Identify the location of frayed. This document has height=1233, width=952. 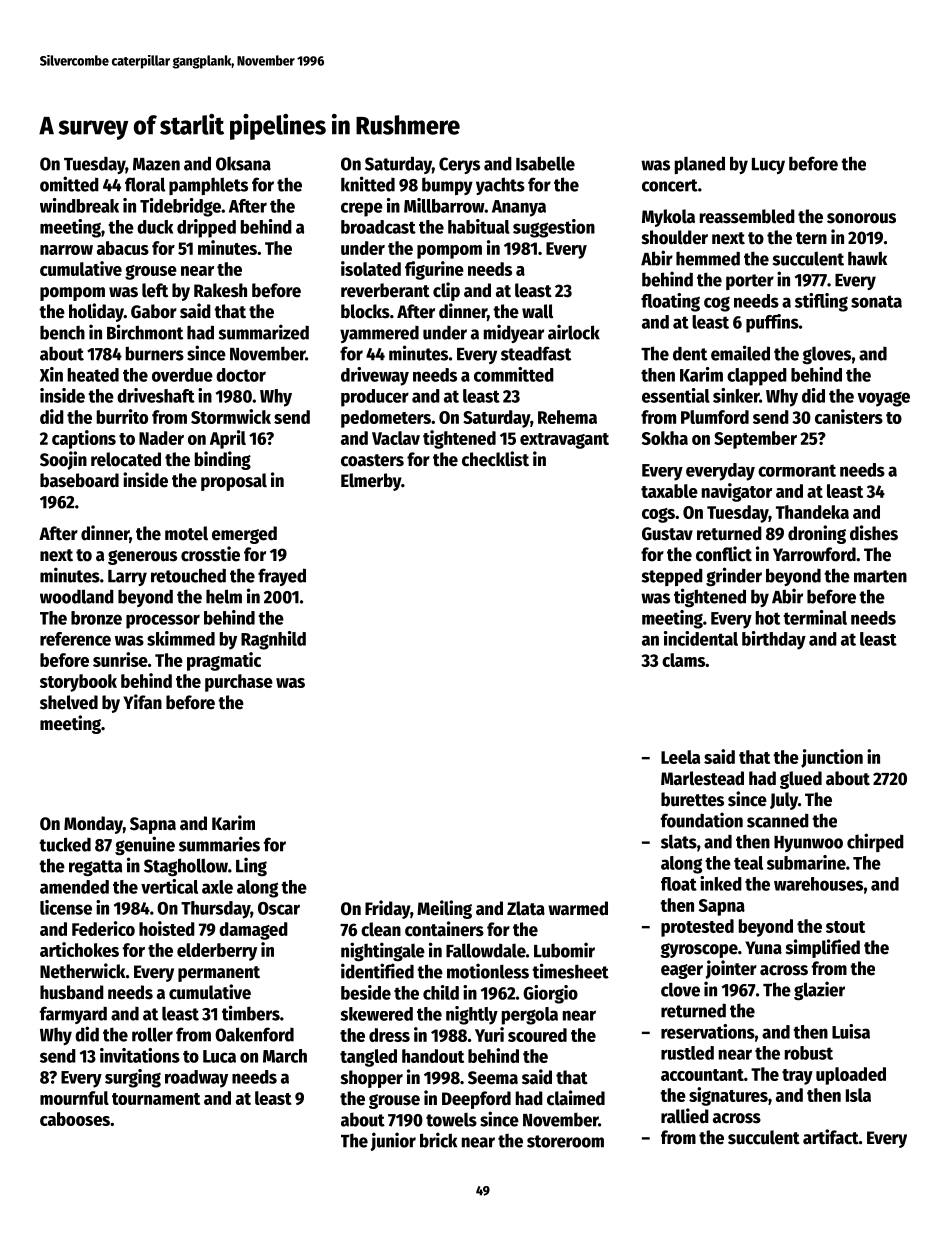
(282, 577).
